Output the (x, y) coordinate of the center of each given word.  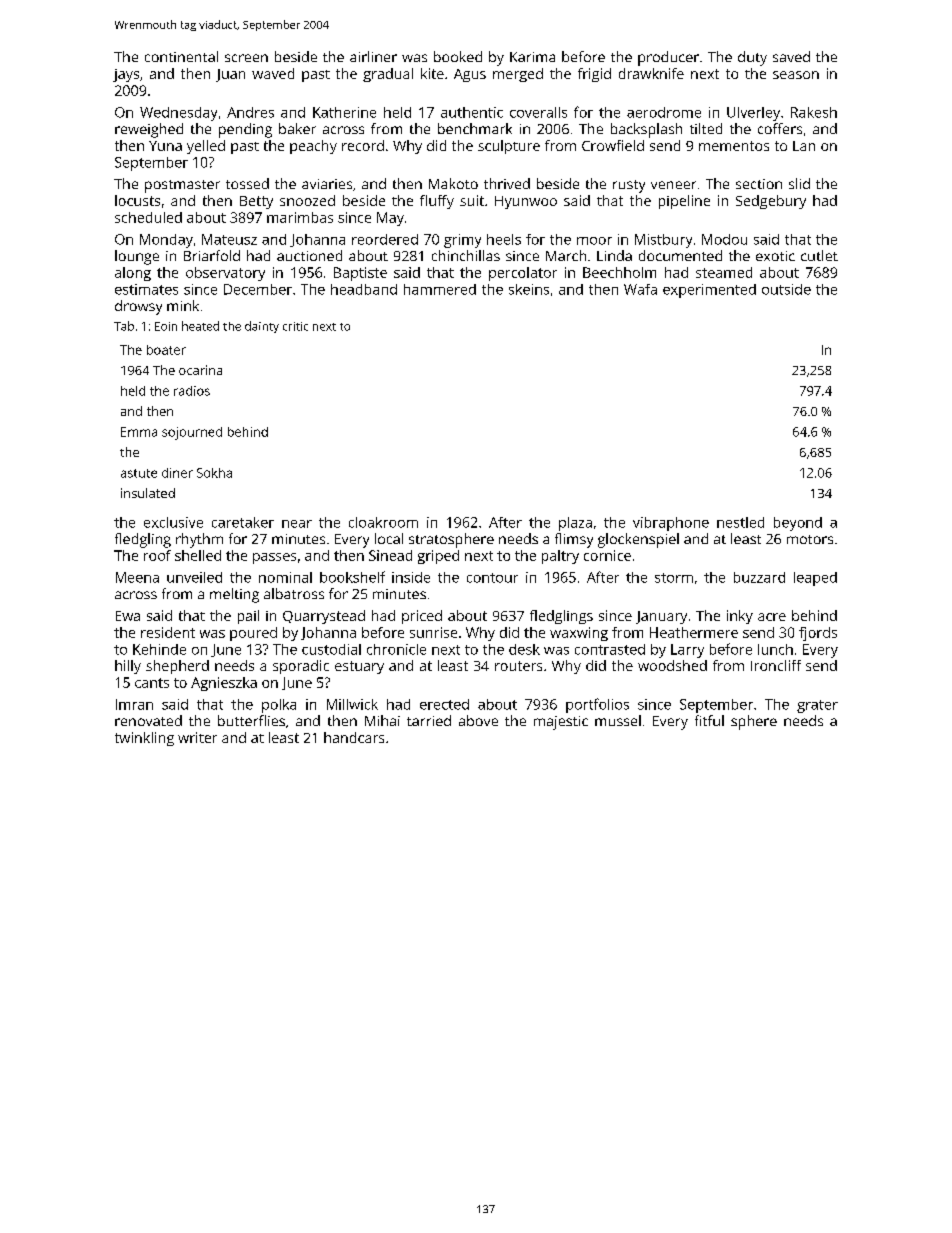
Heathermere (694, 632)
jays (126, 75)
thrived (507, 183)
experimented (709, 291)
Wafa (640, 289)
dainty (262, 327)
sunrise (433, 632)
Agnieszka (224, 684)
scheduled (148, 217)
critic (295, 326)
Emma (139, 432)
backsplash (646, 130)
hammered (440, 289)
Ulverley (753, 114)
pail (248, 617)
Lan (804, 146)
